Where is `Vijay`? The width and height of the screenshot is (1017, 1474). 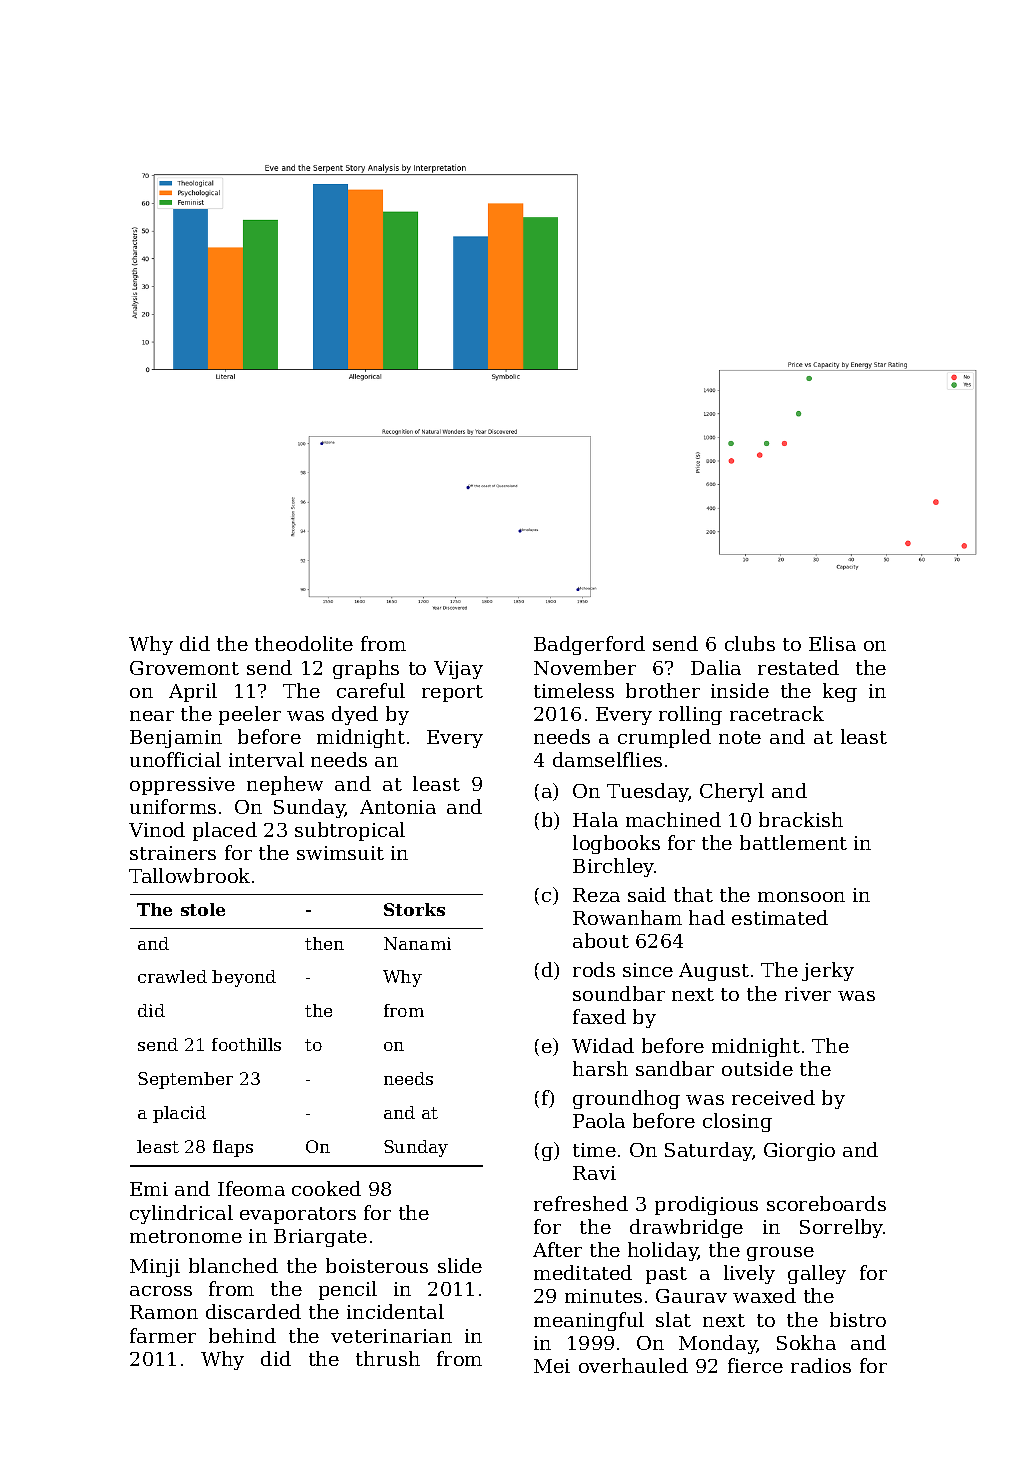 Vijay is located at coordinates (458, 670).
